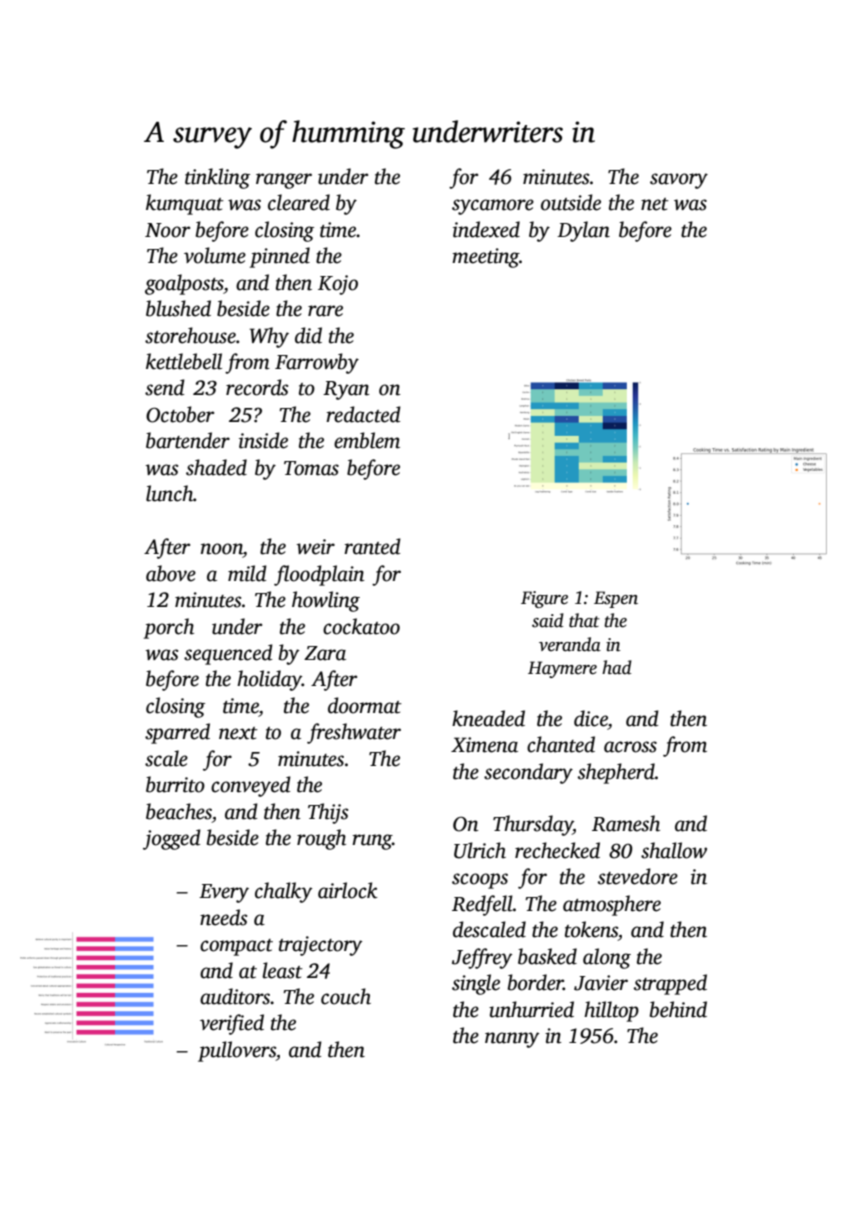 The width and height of the image is (853, 1210). What do you see at coordinates (177, 733) in the image?
I see `sparred` at bounding box center [177, 733].
